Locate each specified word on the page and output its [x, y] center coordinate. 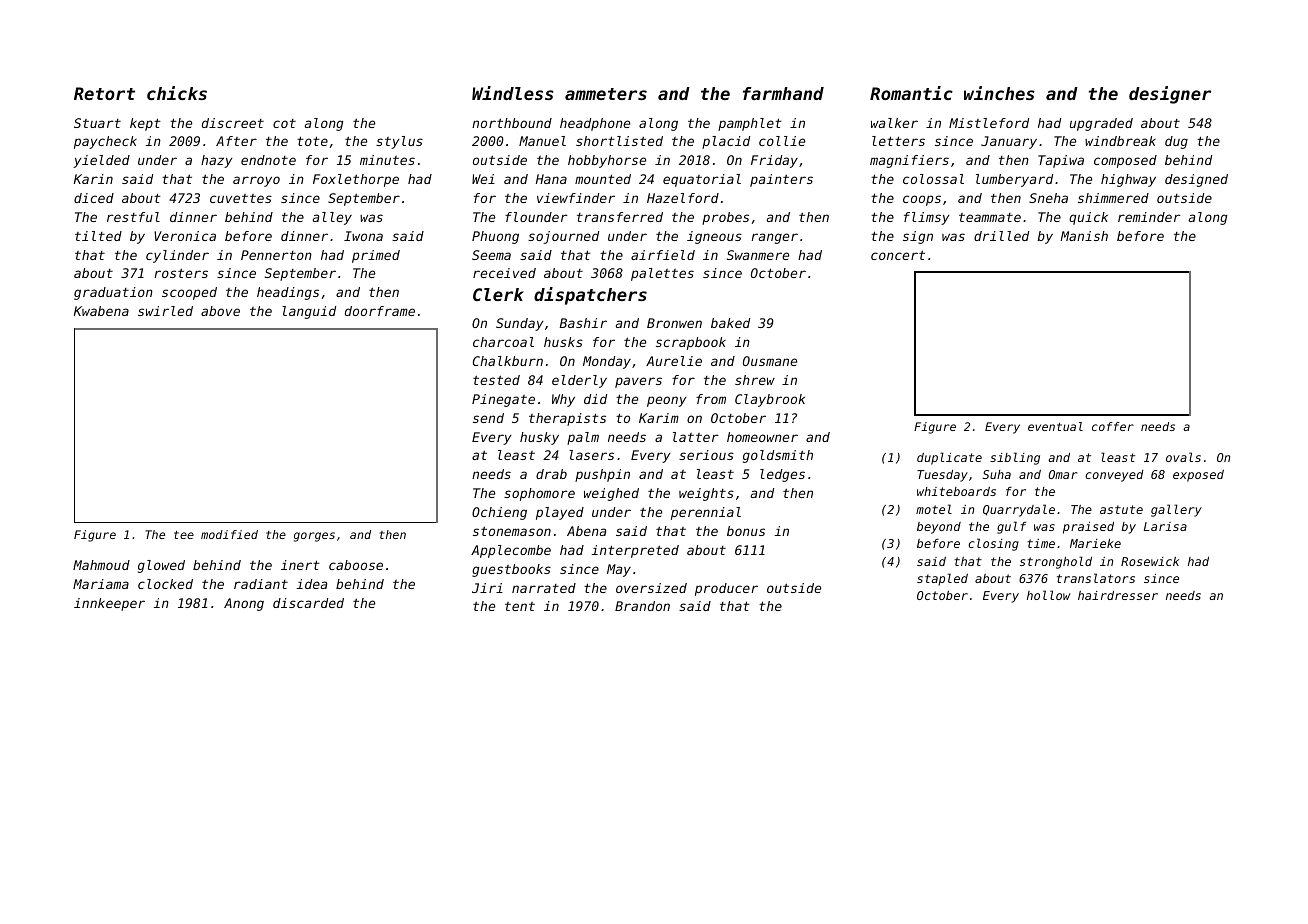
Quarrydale [1019, 510]
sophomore [539, 494]
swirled [165, 311]
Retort [104, 93]
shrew [755, 380]
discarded [308, 603]
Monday [607, 362]
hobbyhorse [607, 161]
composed [1125, 161]
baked [730, 323]
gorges [314, 537]
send [488, 418]
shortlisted [619, 141]
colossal [933, 179]
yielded [101, 161]
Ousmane [770, 361]
